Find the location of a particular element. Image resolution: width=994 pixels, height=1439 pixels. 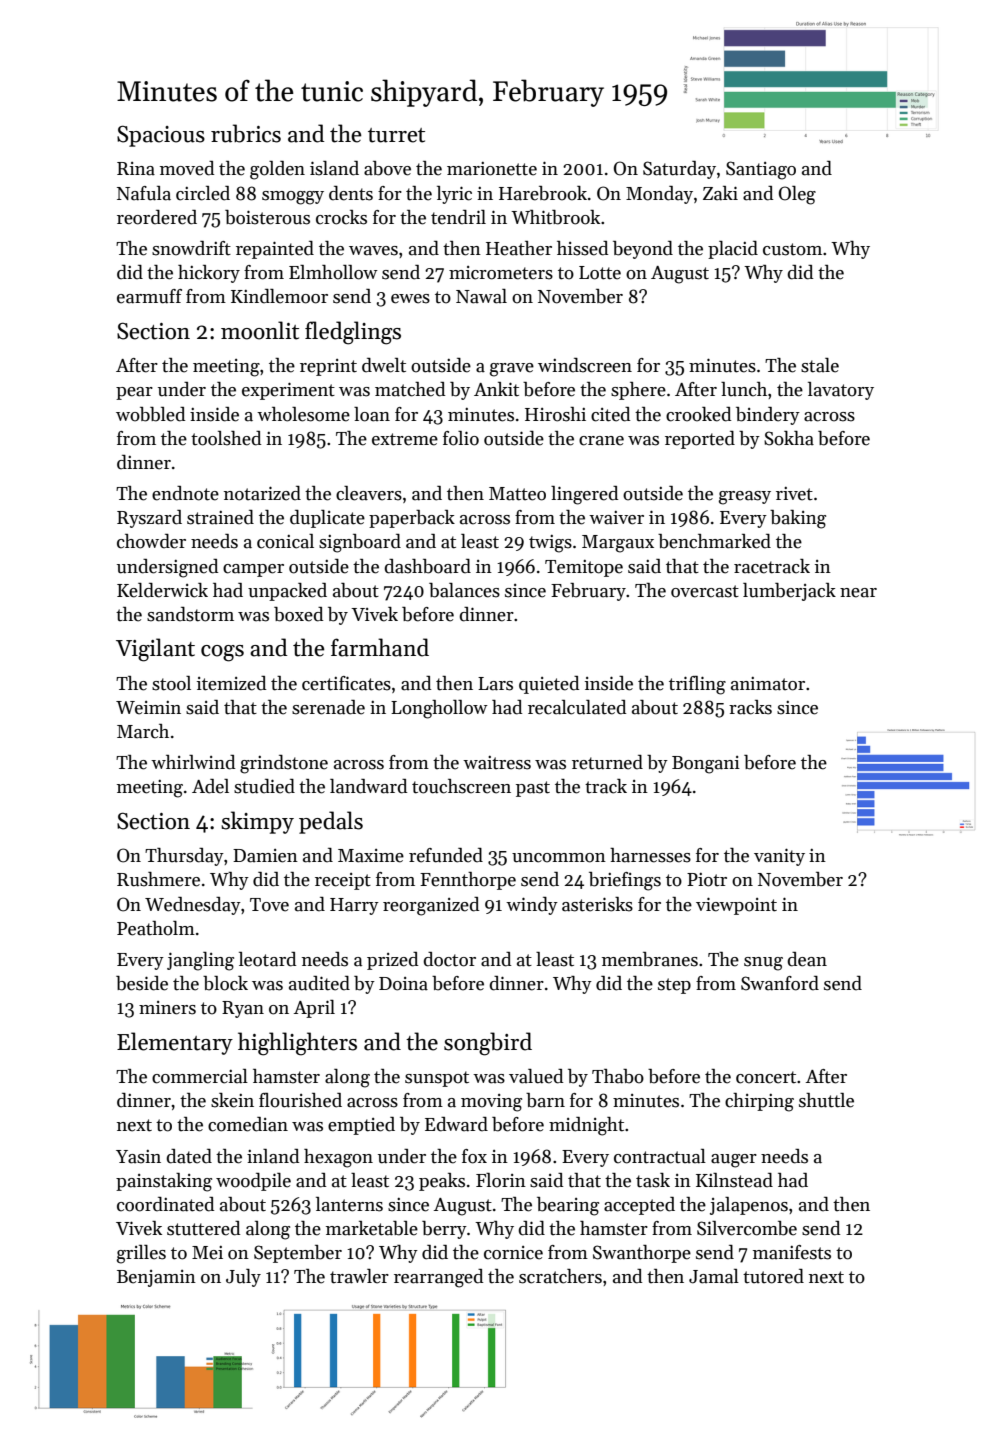

bearing is located at coordinates (568, 1206).
